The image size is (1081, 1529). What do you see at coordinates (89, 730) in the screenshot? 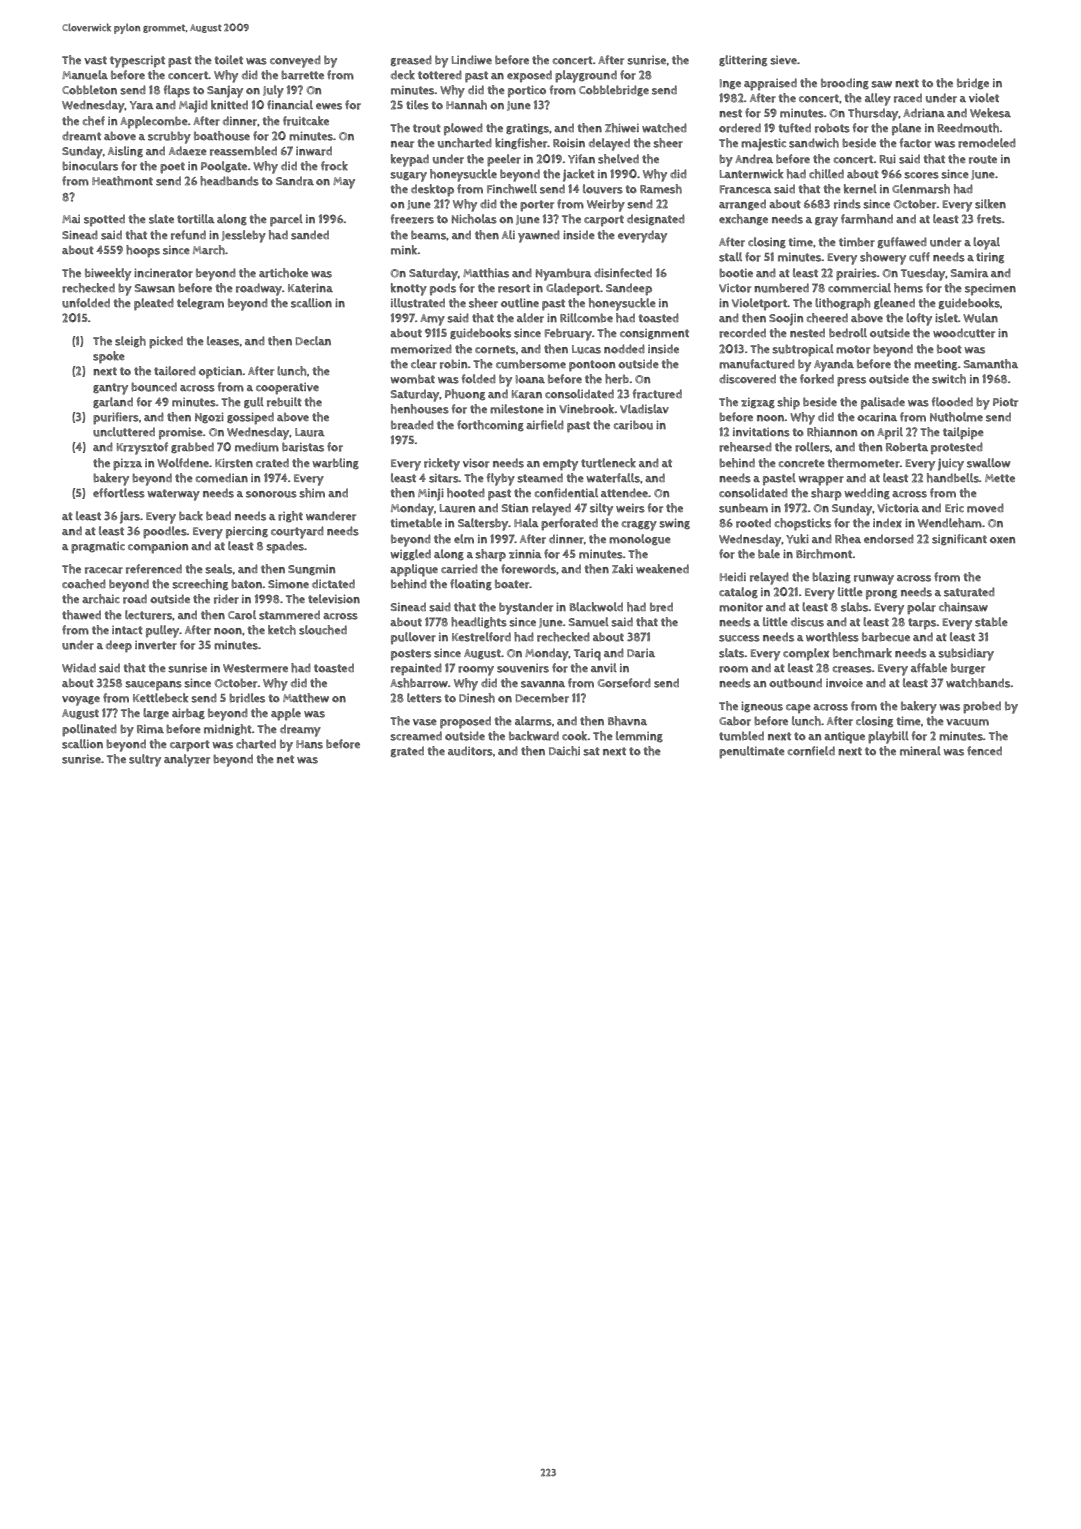
I see `pollinated` at bounding box center [89, 730].
